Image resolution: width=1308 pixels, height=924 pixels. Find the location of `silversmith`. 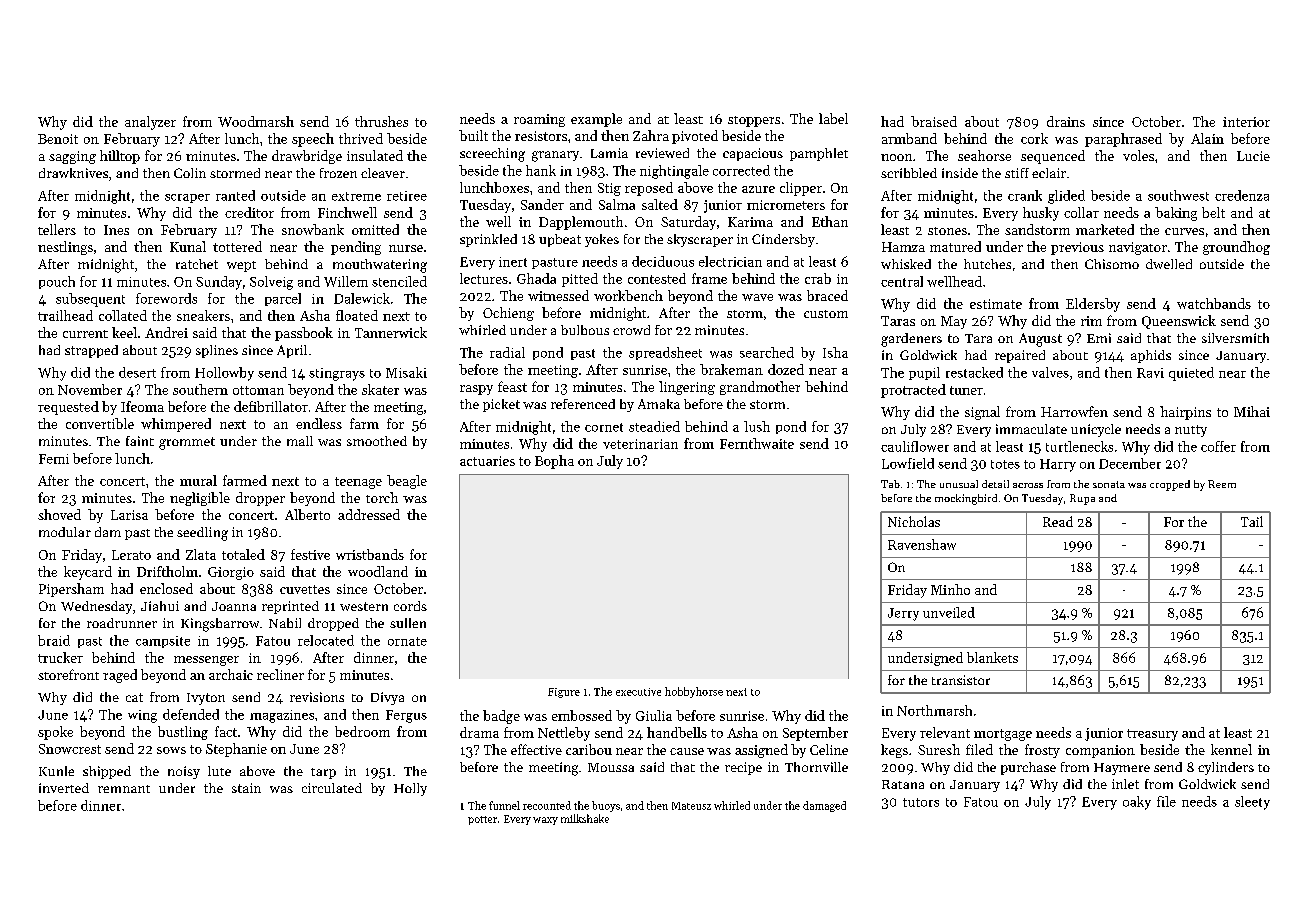

silversmith is located at coordinates (1235, 338).
